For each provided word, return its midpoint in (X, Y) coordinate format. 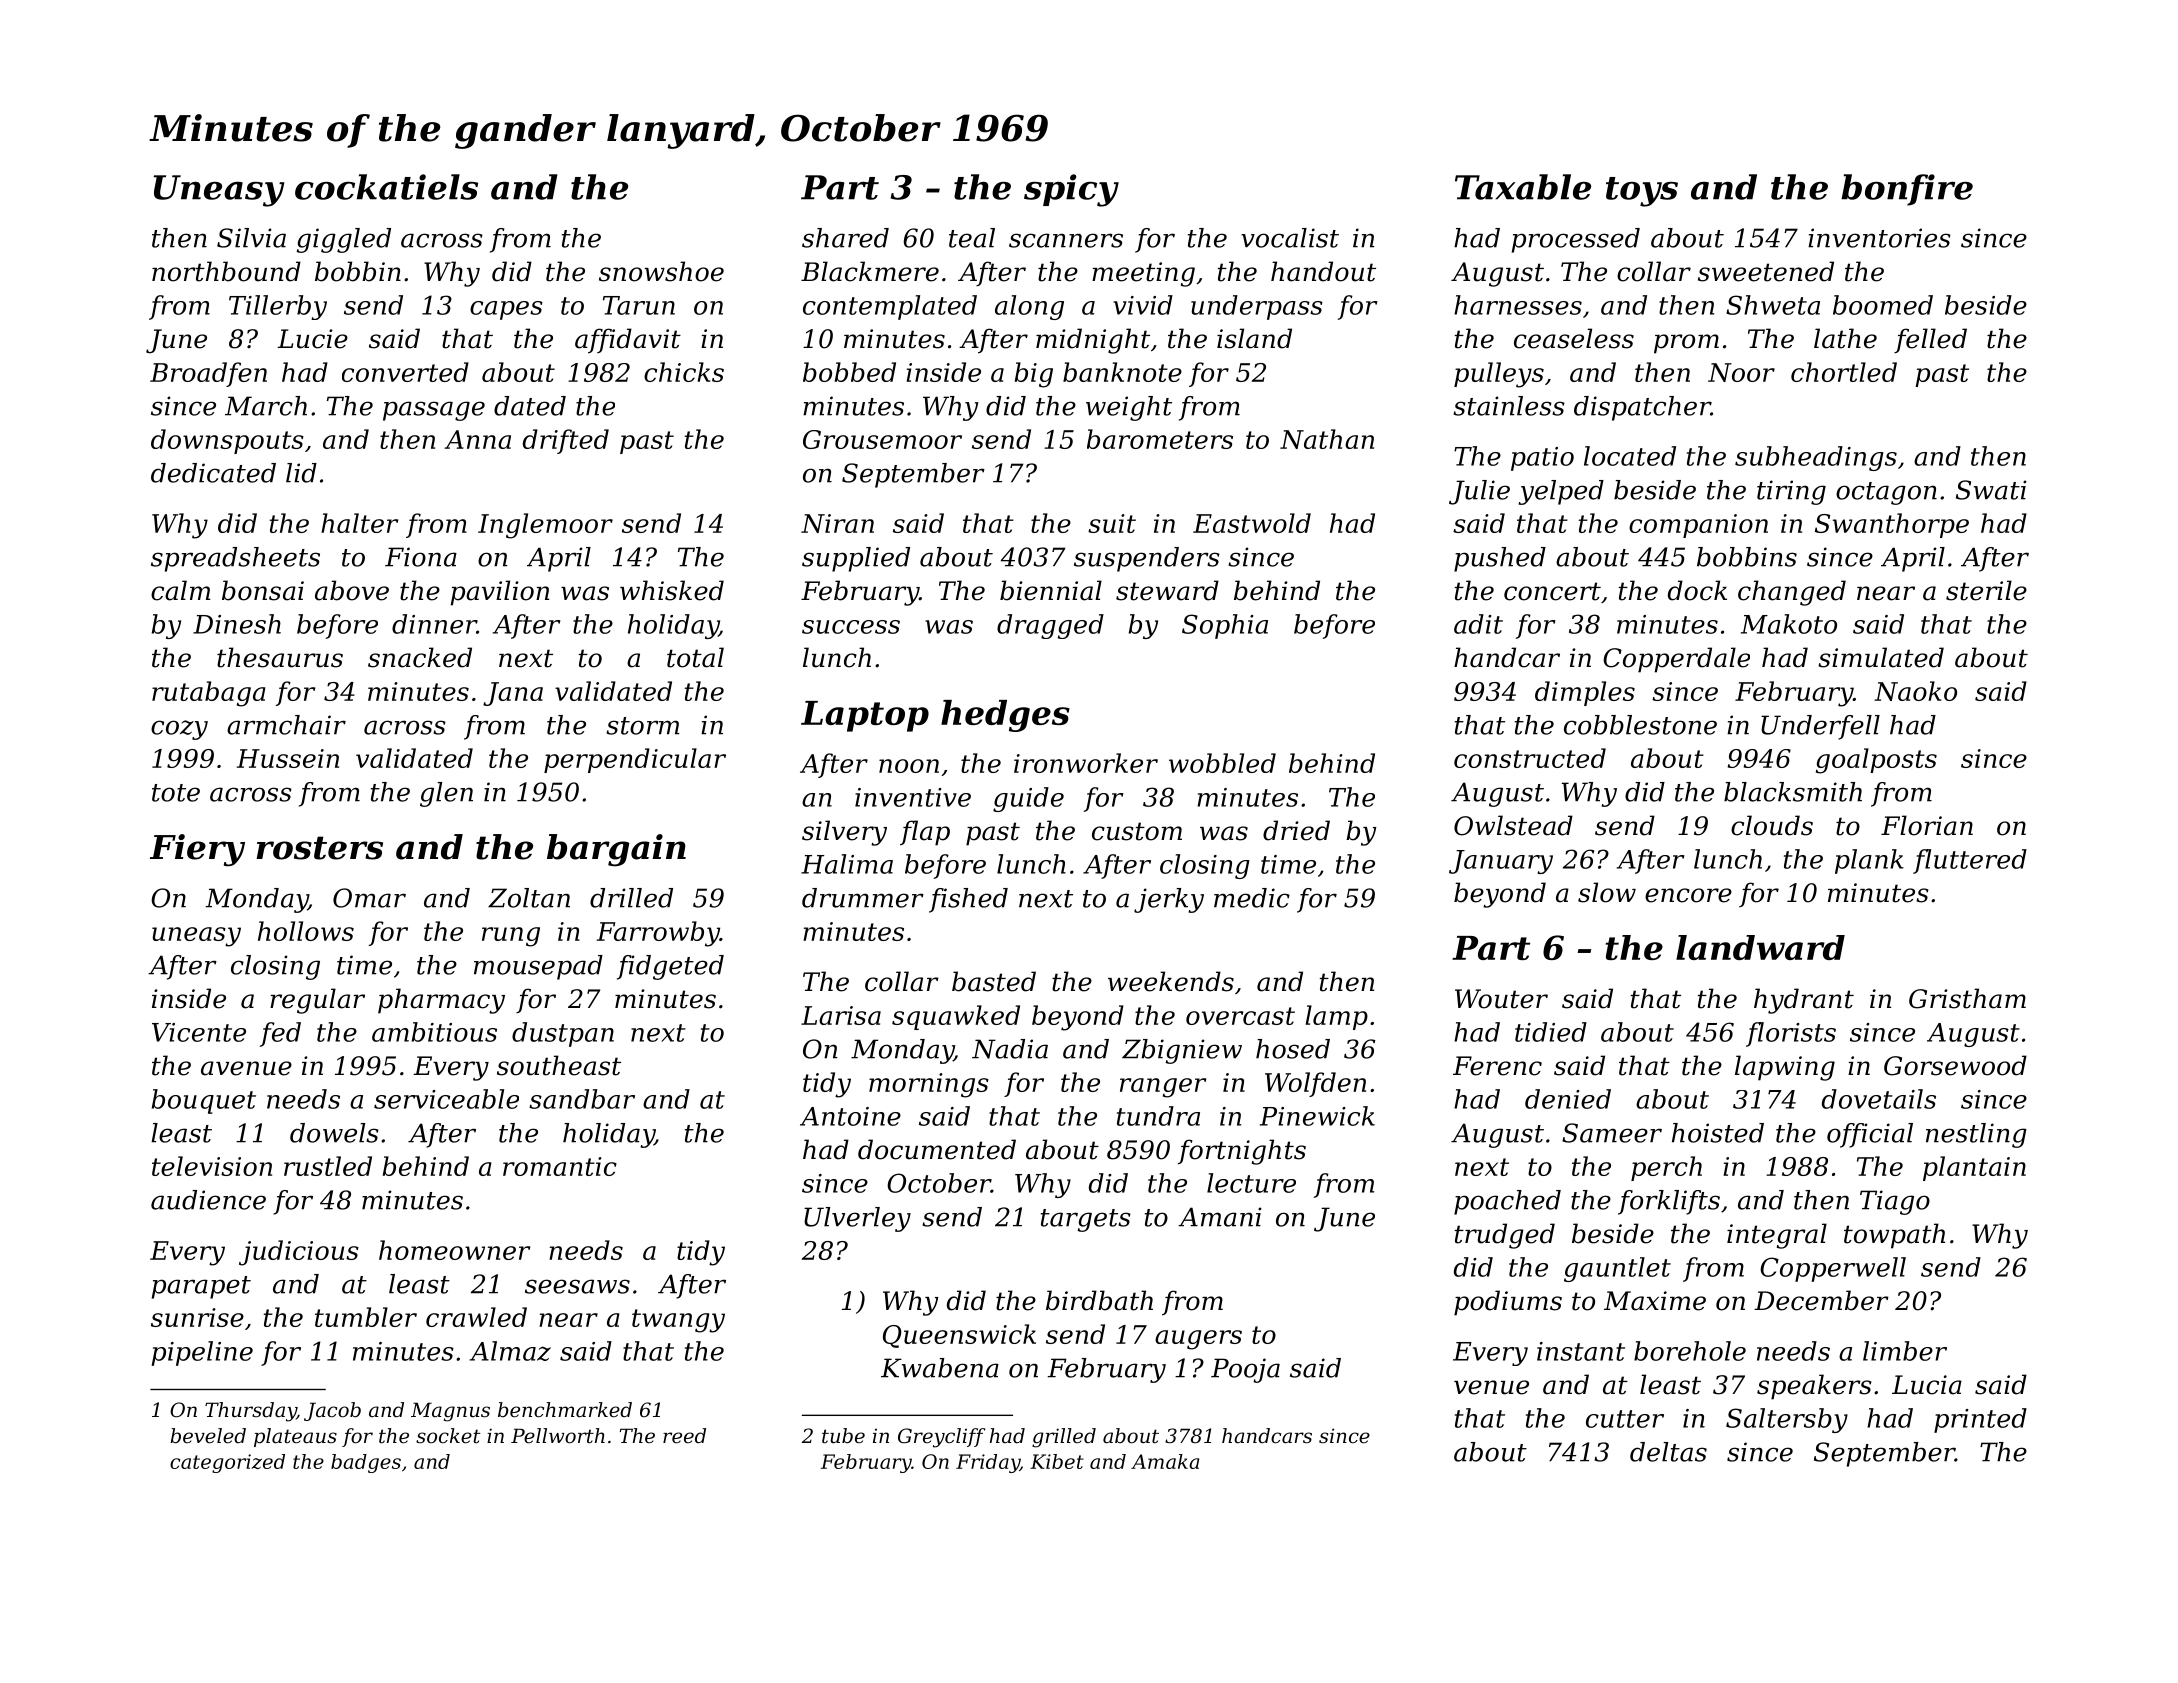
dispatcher (1642, 408)
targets (1086, 1220)
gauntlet (1617, 1269)
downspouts (227, 441)
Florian (1927, 825)
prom (1686, 344)
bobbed (849, 372)
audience (208, 1200)
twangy (678, 1321)
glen (446, 794)
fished (968, 900)
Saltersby (1787, 1420)
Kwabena (940, 1368)
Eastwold (1252, 523)
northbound (226, 271)
